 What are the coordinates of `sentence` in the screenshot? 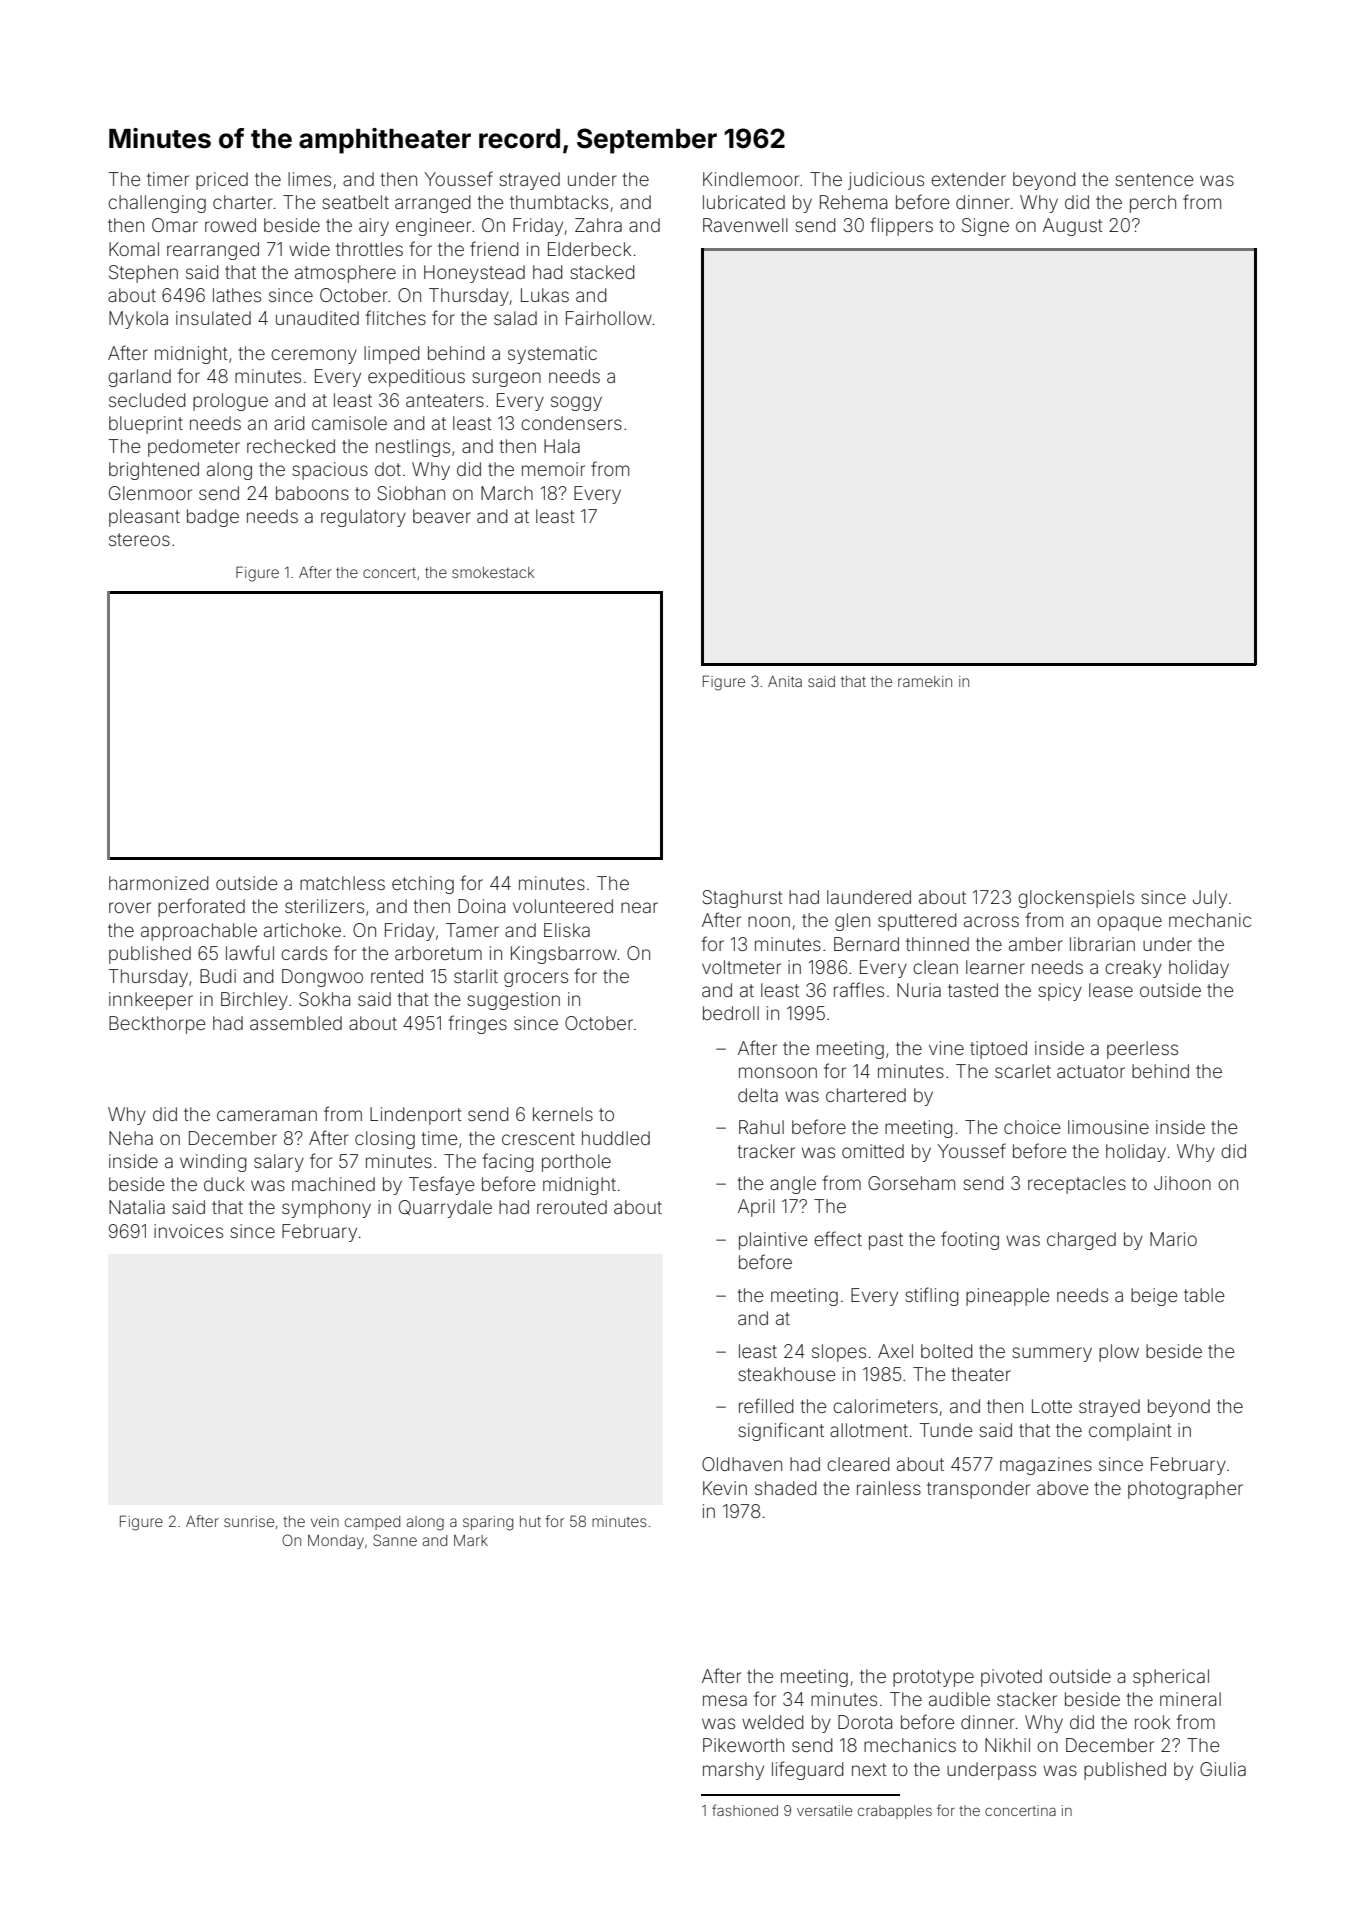 It's located at (1155, 179).
